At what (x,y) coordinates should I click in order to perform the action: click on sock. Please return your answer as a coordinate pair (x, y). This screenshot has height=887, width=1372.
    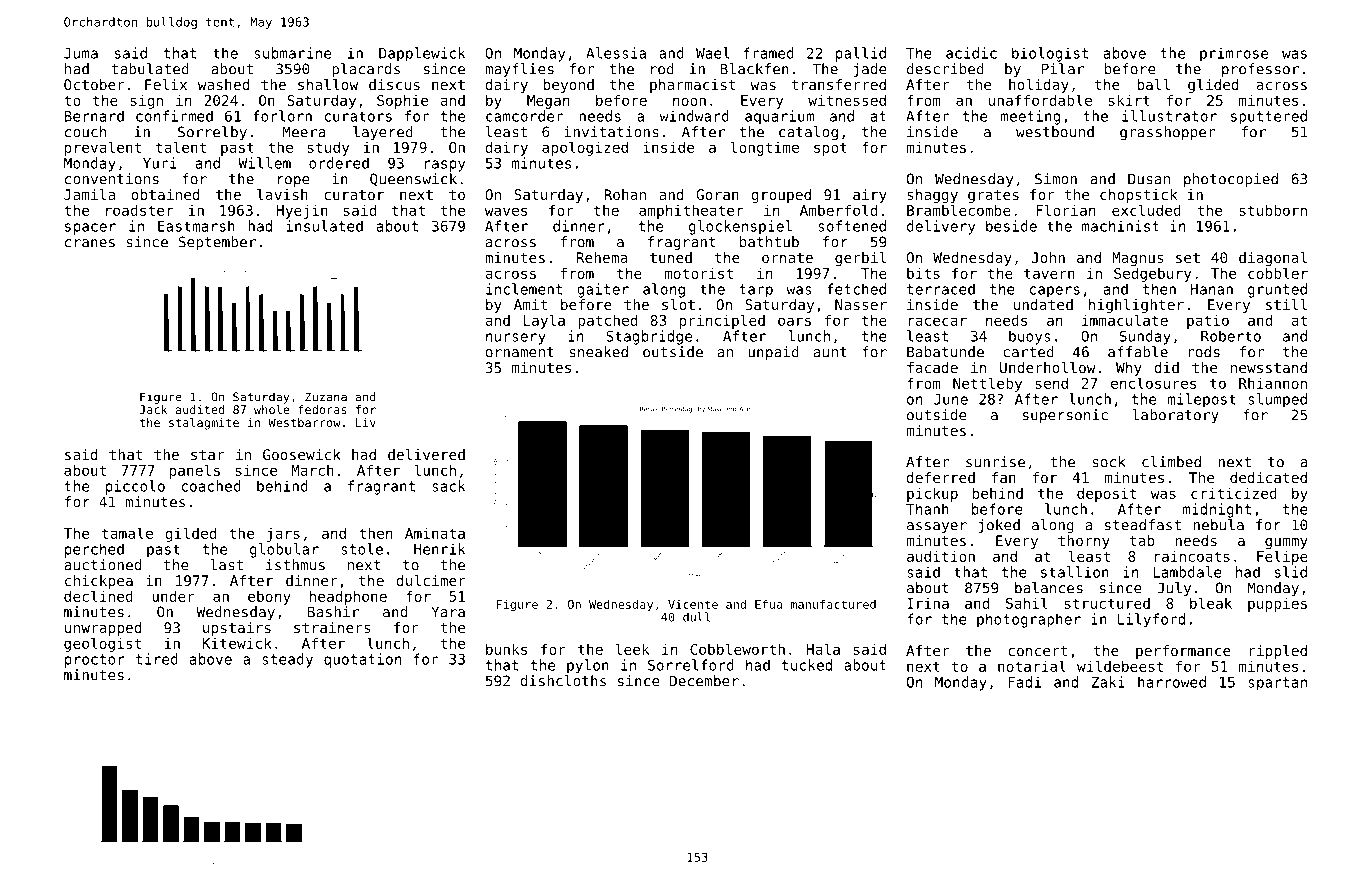
    Looking at the image, I should click on (1109, 462).
